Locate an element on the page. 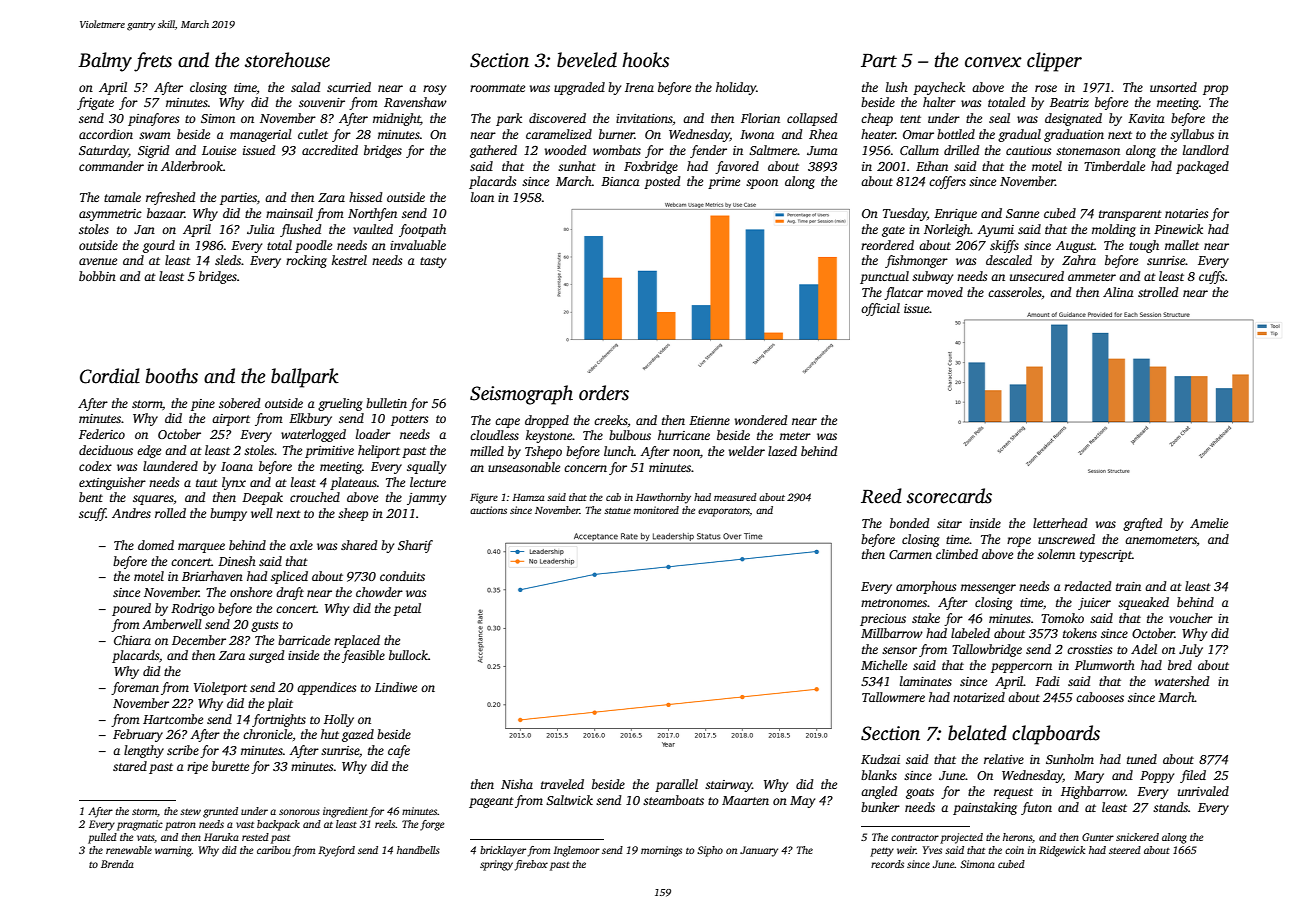  convex is located at coordinates (993, 62).
